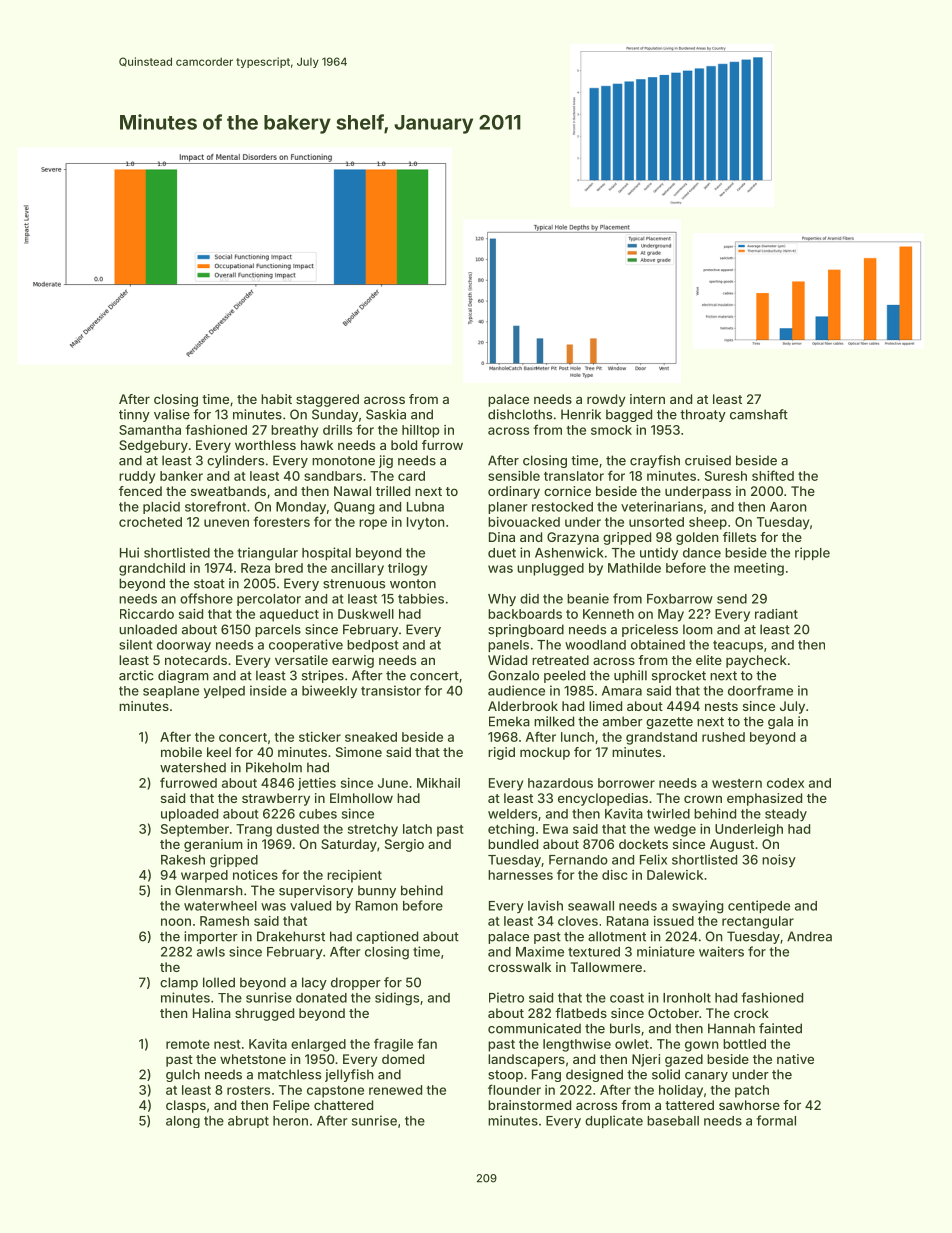 The height and width of the page is (1233, 952). What do you see at coordinates (509, 721) in the page?
I see `Emeka` at bounding box center [509, 721].
